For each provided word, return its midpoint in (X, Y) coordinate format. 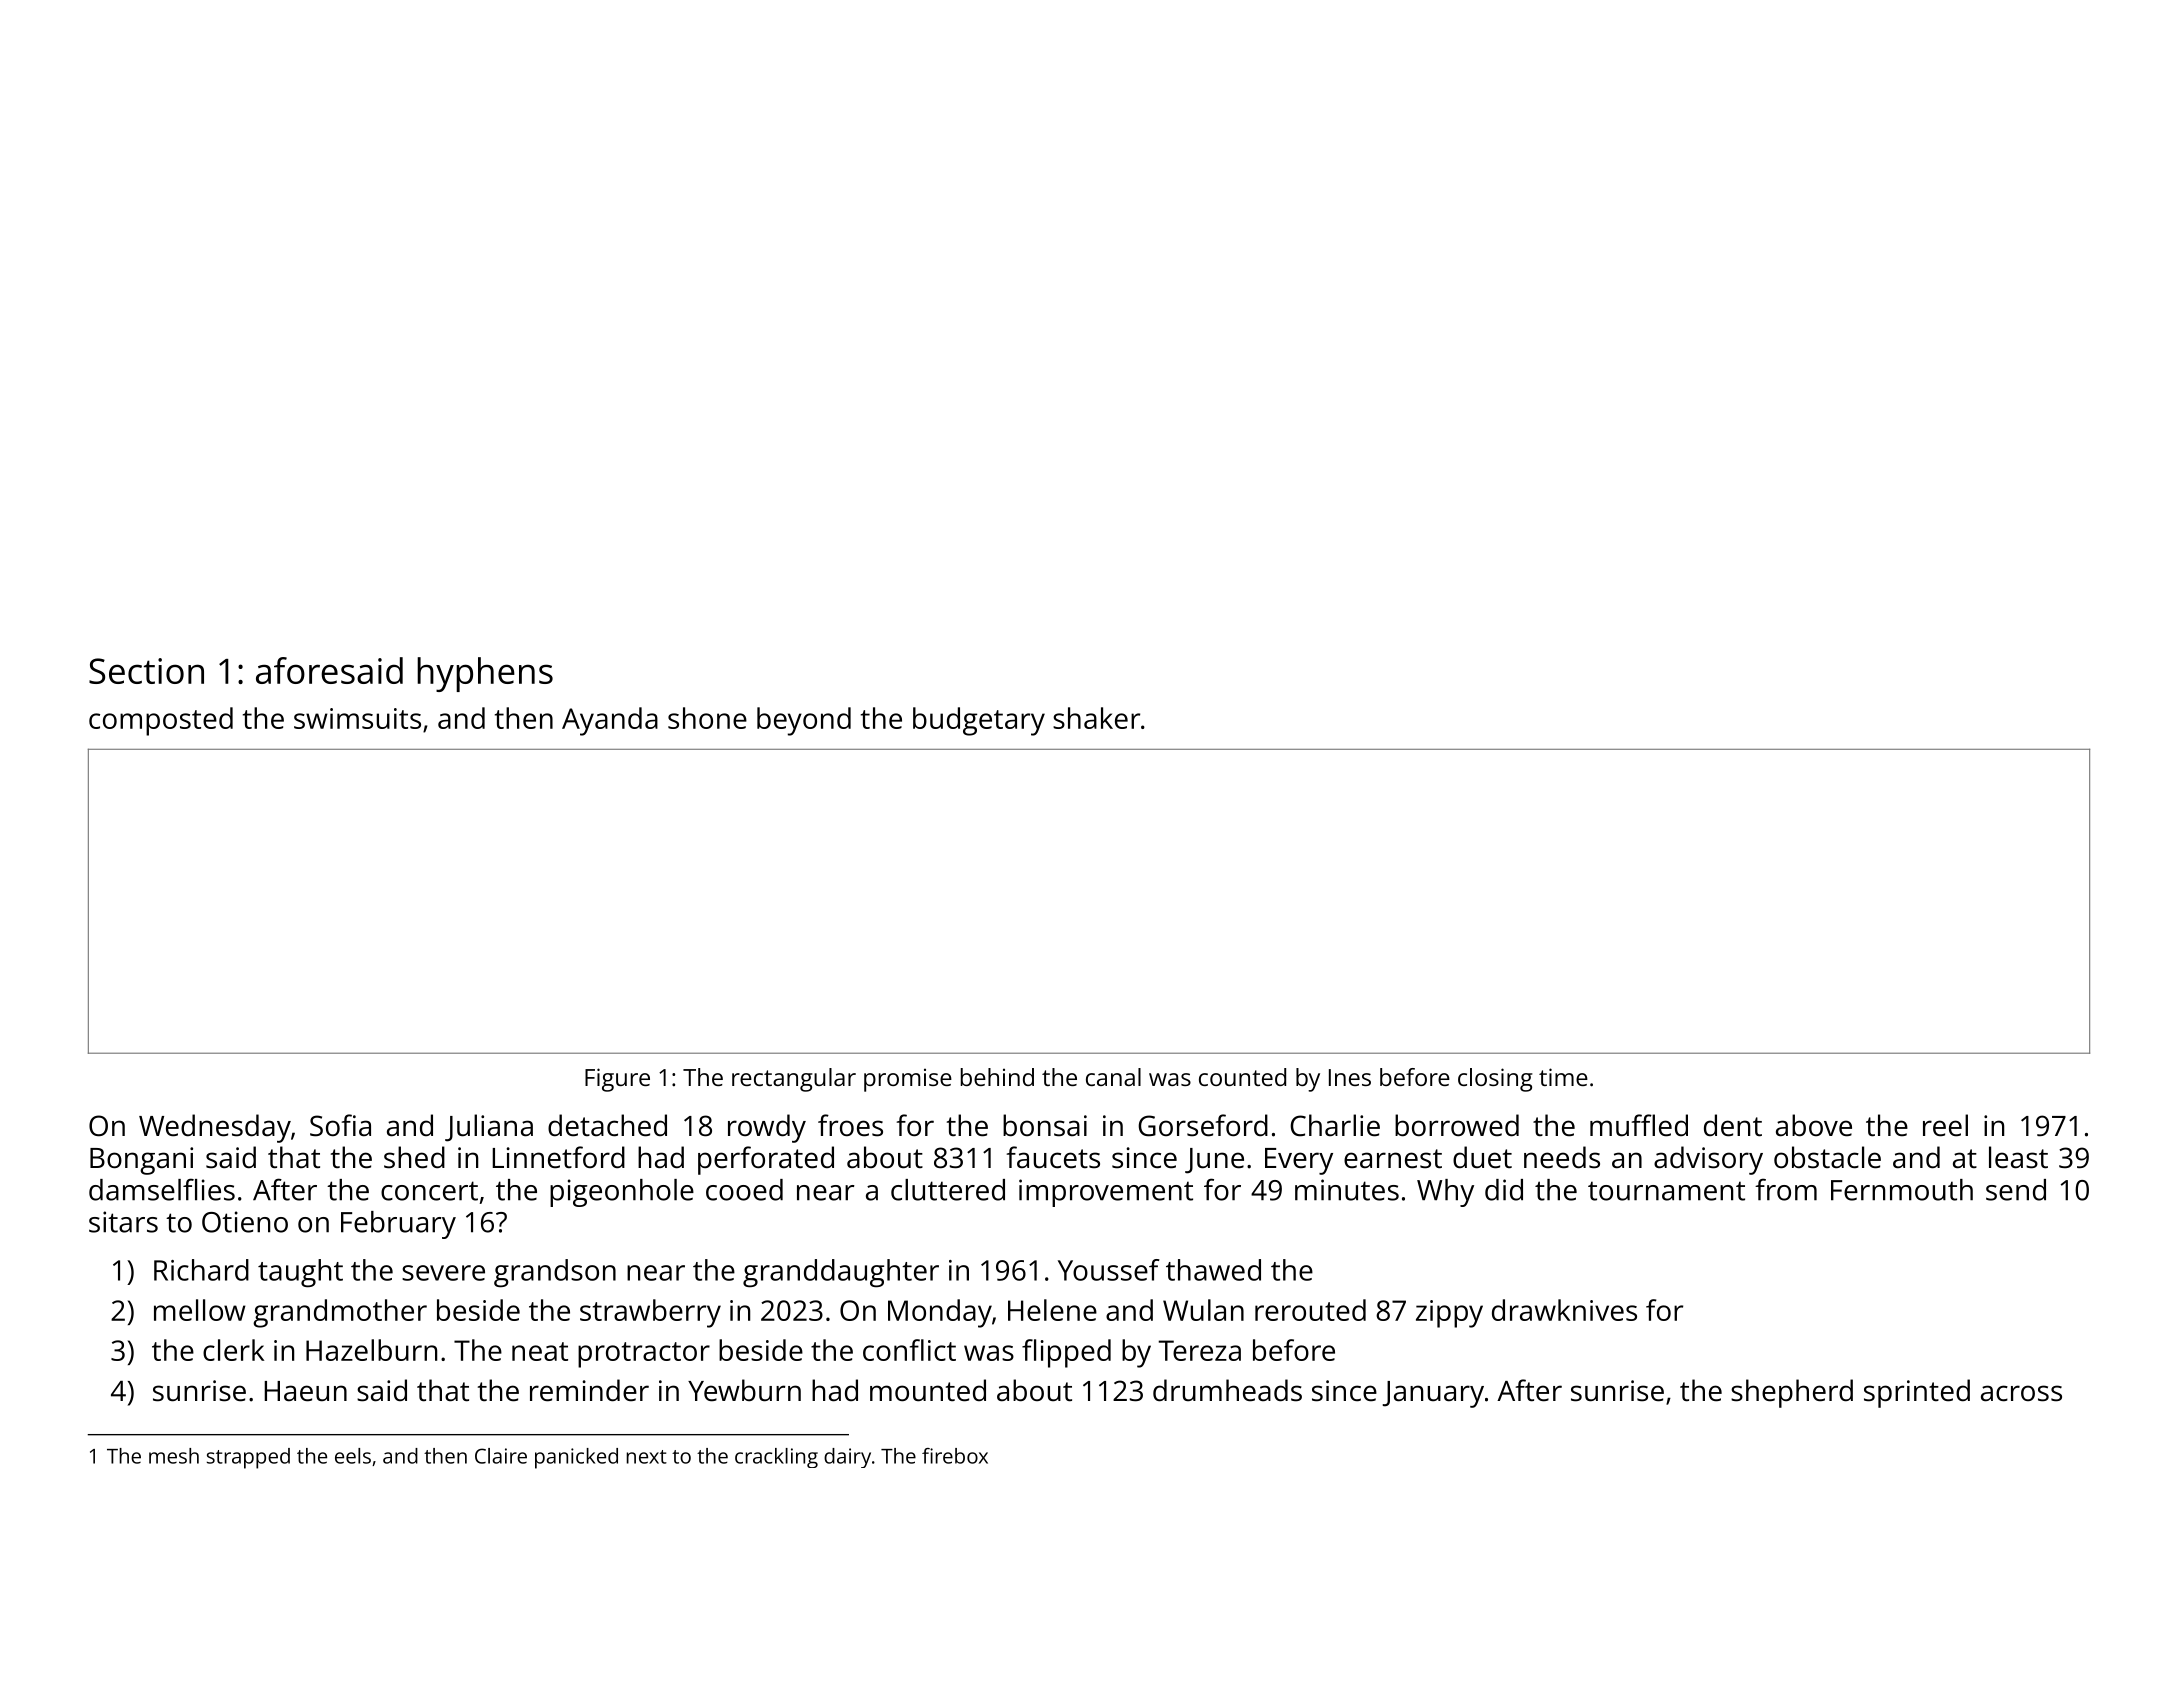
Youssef (1109, 1270)
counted (1242, 1077)
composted (161, 721)
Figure (617, 1080)
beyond (804, 721)
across (2021, 1393)
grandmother (340, 1313)
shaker (1096, 718)
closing (1495, 1080)
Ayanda (610, 721)
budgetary (979, 721)
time (1563, 1077)
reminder (589, 1390)
